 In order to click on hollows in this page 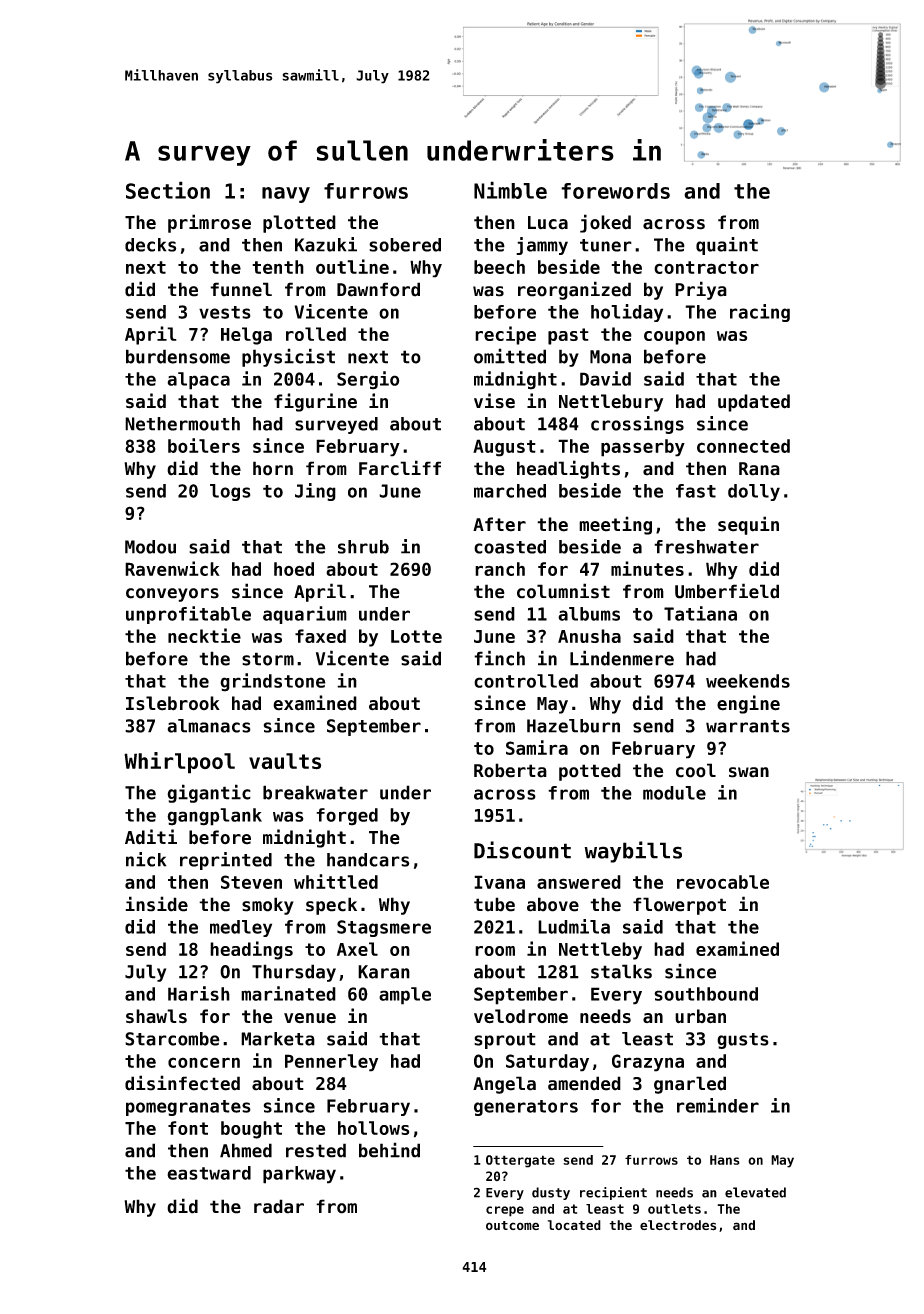, I will do `click(373, 1128)`.
